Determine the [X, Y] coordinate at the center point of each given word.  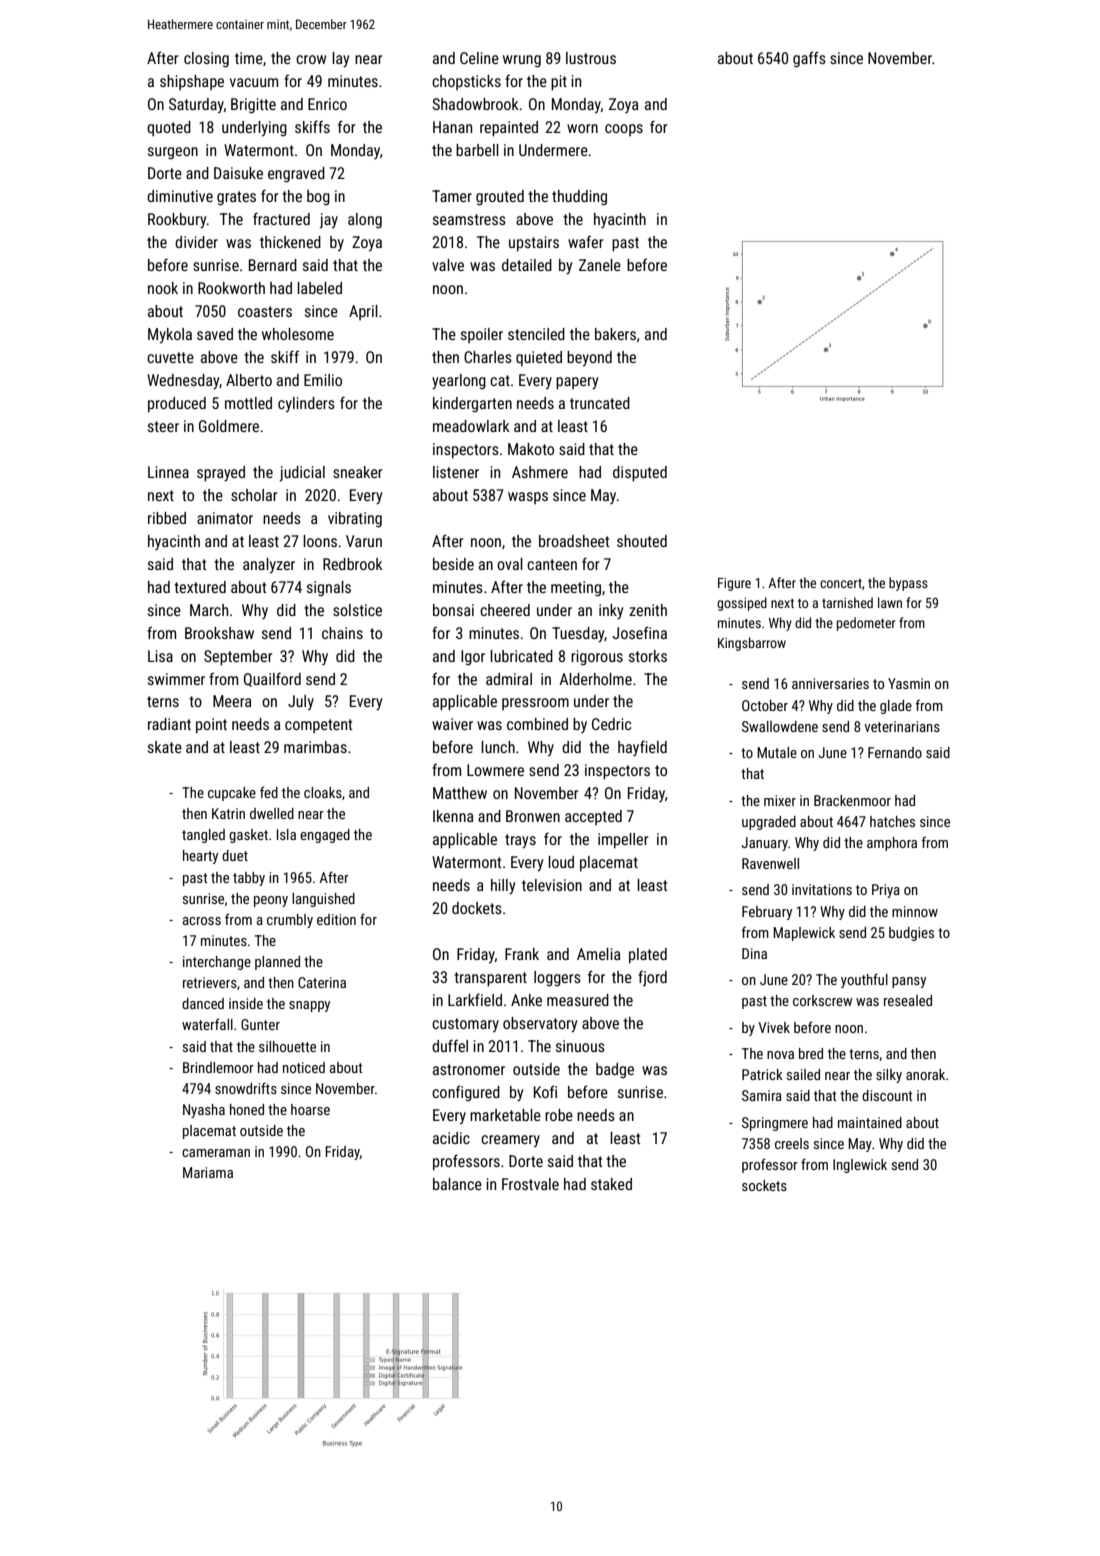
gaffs [809, 59]
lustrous [591, 58]
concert [841, 583]
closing [206, 60]
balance [457, 1184]
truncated [600, 403]
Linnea [168, 472]
